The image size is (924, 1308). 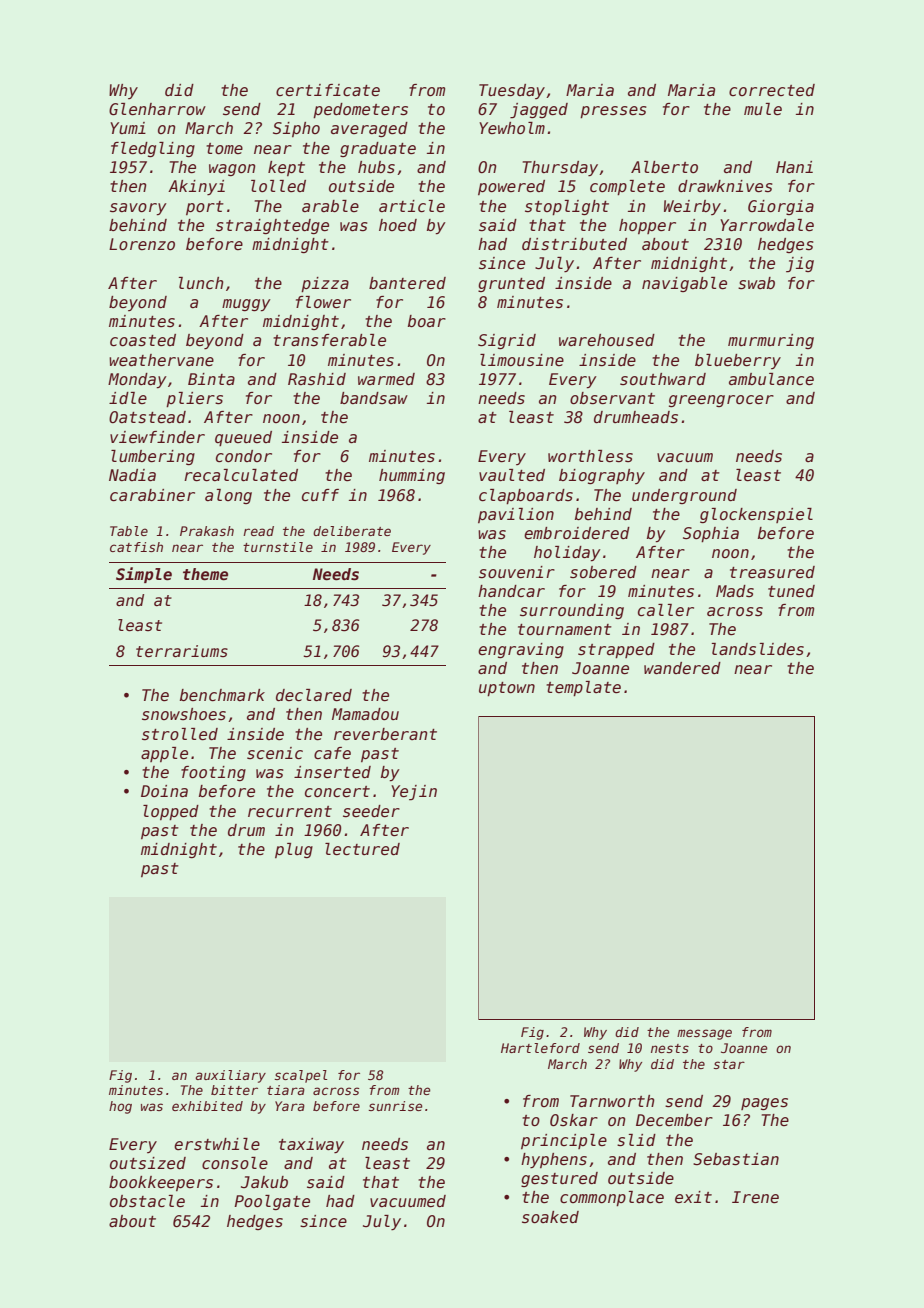 I want to click on Hartleford, so click(x=540, y=1048).
